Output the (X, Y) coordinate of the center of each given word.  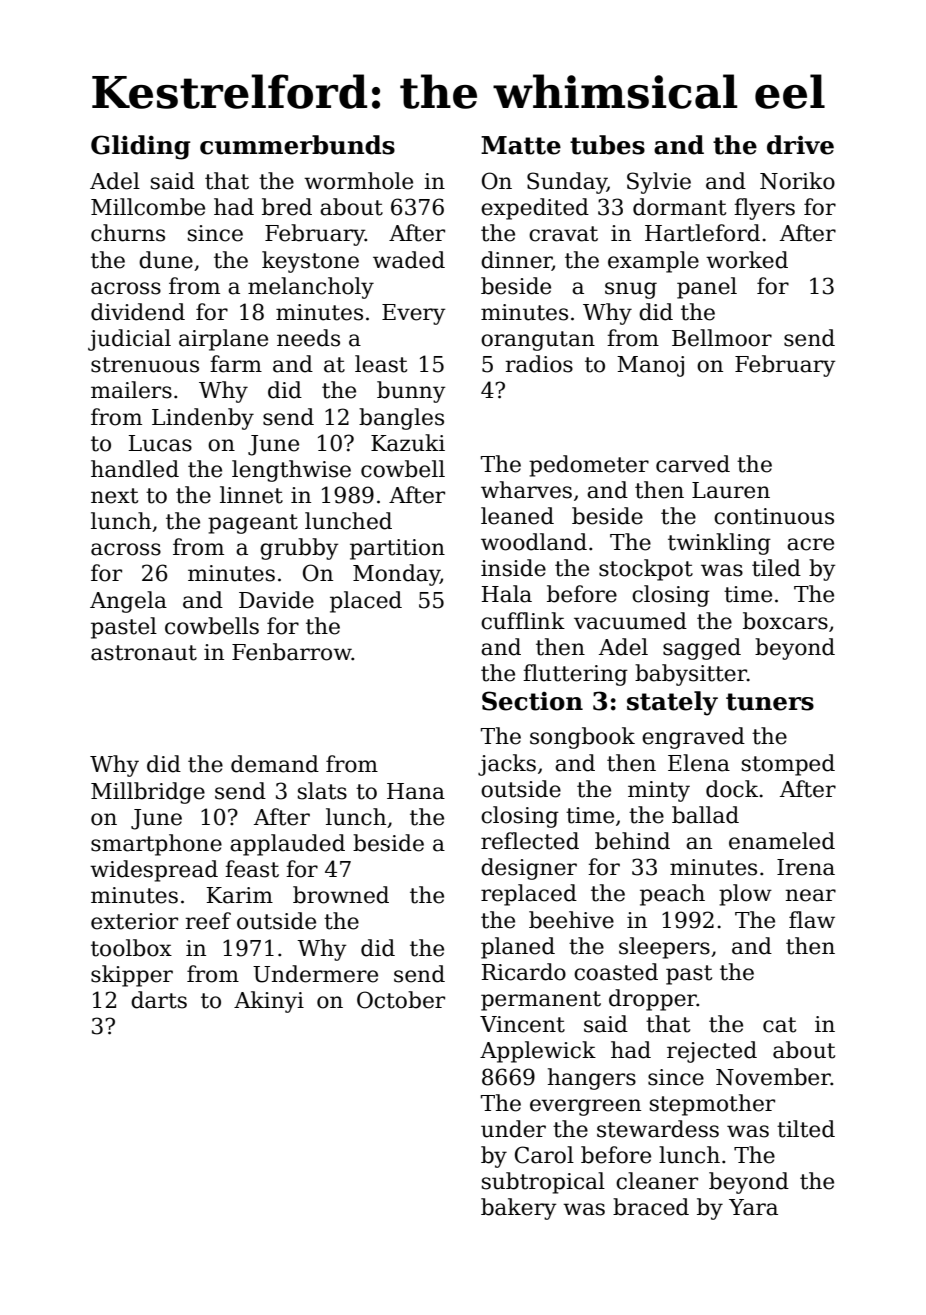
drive (800, 145)
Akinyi (269, 1002)
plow (745, 895)
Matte (521, 145)
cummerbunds (297, 145)
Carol (544, 1155)
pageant (253, 524)
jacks (507, 765)
